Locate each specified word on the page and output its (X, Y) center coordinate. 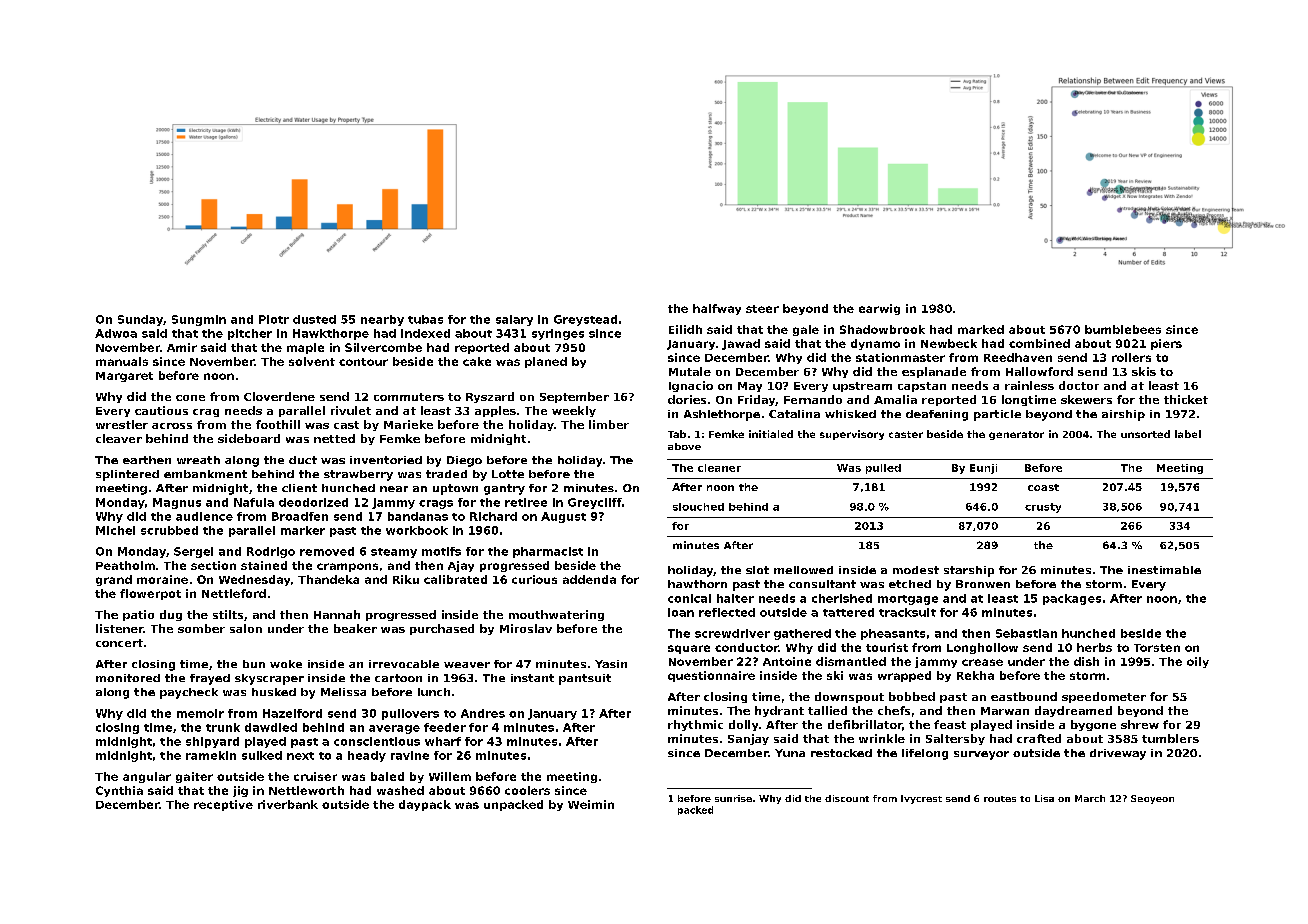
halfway (717, 309)
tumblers (1170, 738)
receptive (223, 805)
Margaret (124, 377)
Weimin (591, 804)
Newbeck (949, 343)
